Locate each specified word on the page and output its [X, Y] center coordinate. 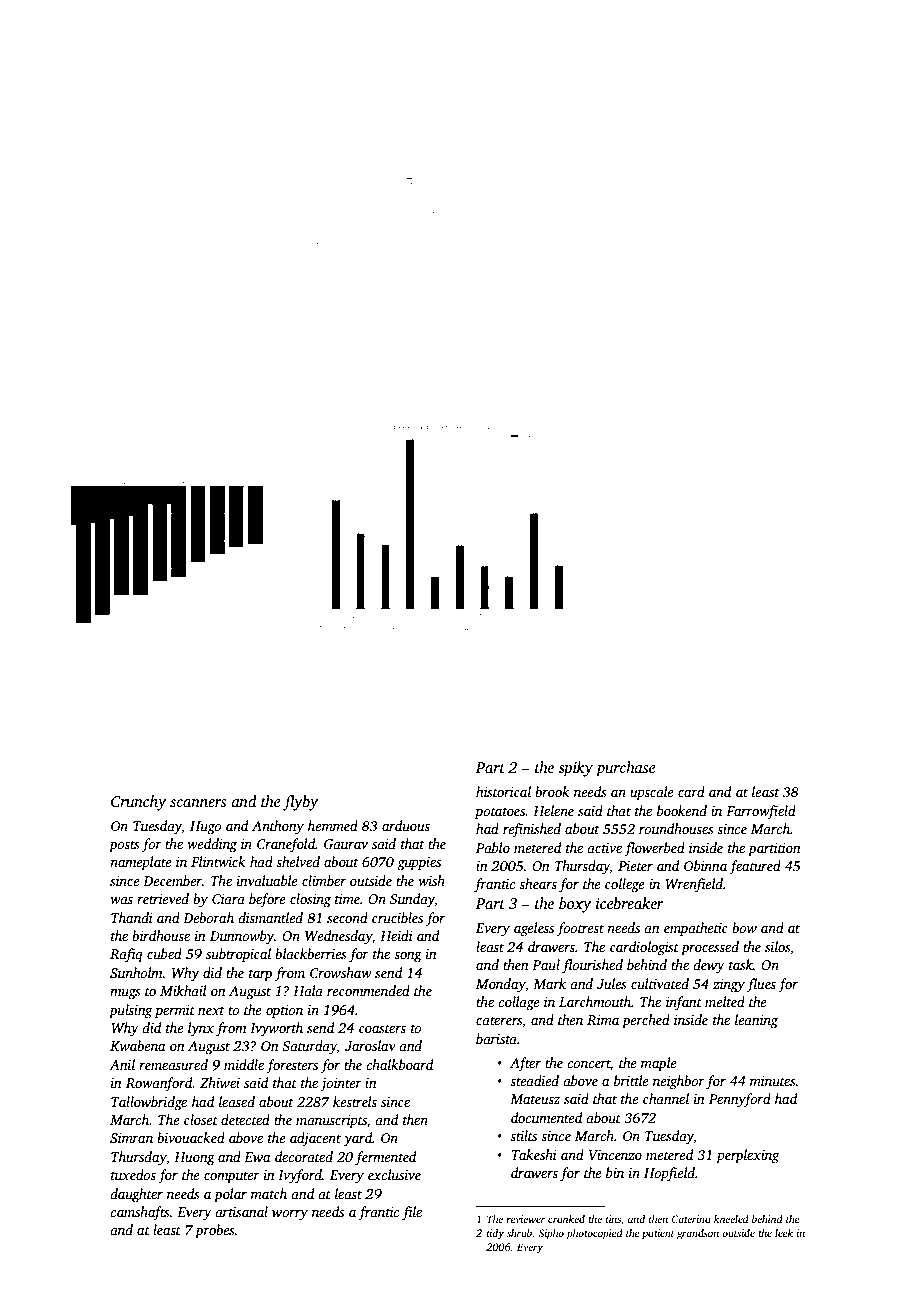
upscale [652, 793]
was [121, 900]
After [525, 1064]
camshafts [140, 1213]
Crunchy [138, 803]
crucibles [397, 917]
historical [503, 791]
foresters [292, 1066]
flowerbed [654, 849]
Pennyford [740, 1100]
